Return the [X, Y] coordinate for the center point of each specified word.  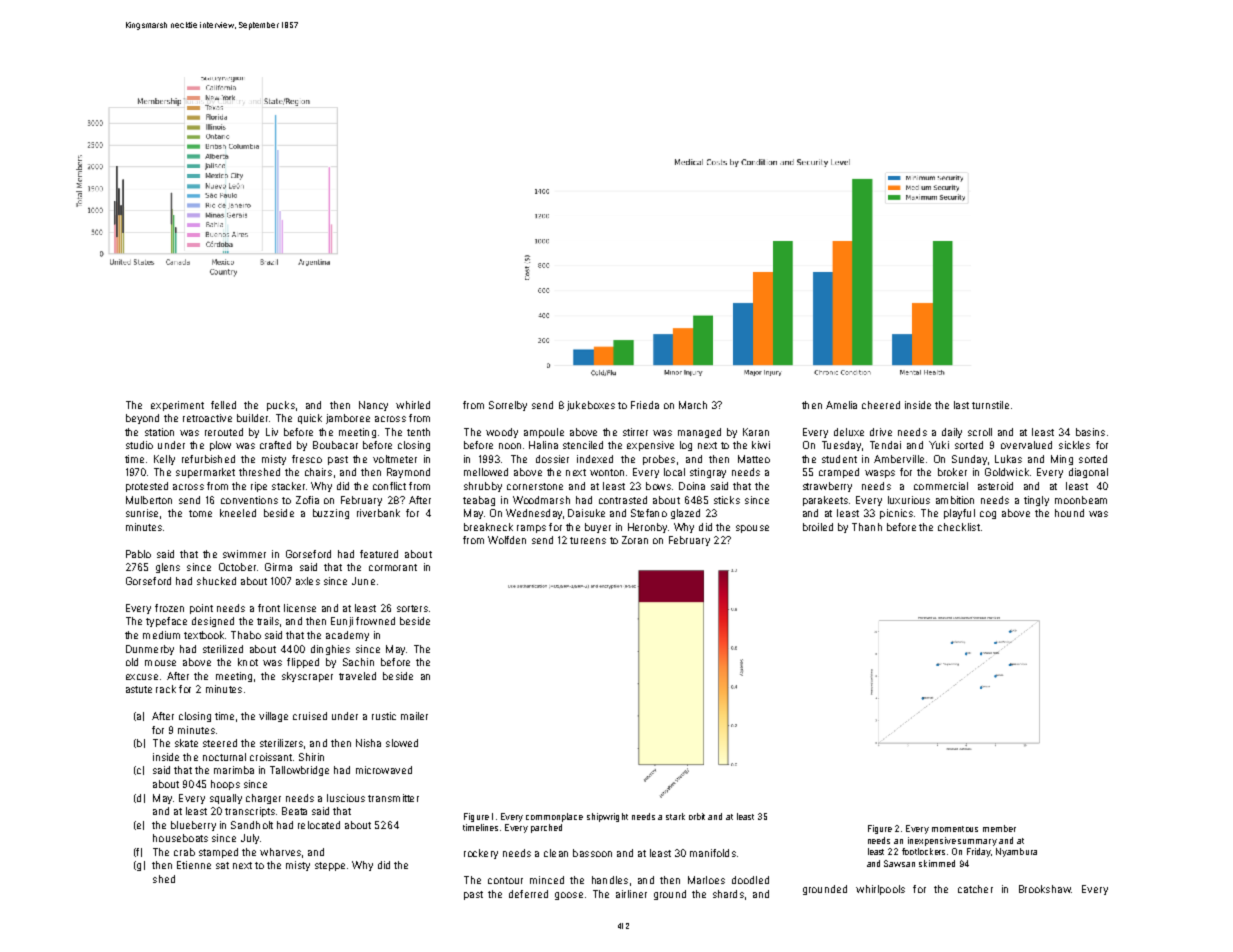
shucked [216, 581]
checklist [959, 527]
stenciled [583, 445]
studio [139, 445]
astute [139, 689]
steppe [330, 866]
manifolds [713, 853]
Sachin [358, 662]
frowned [375, 621]
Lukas [1008, 459]
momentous [955, 829]
